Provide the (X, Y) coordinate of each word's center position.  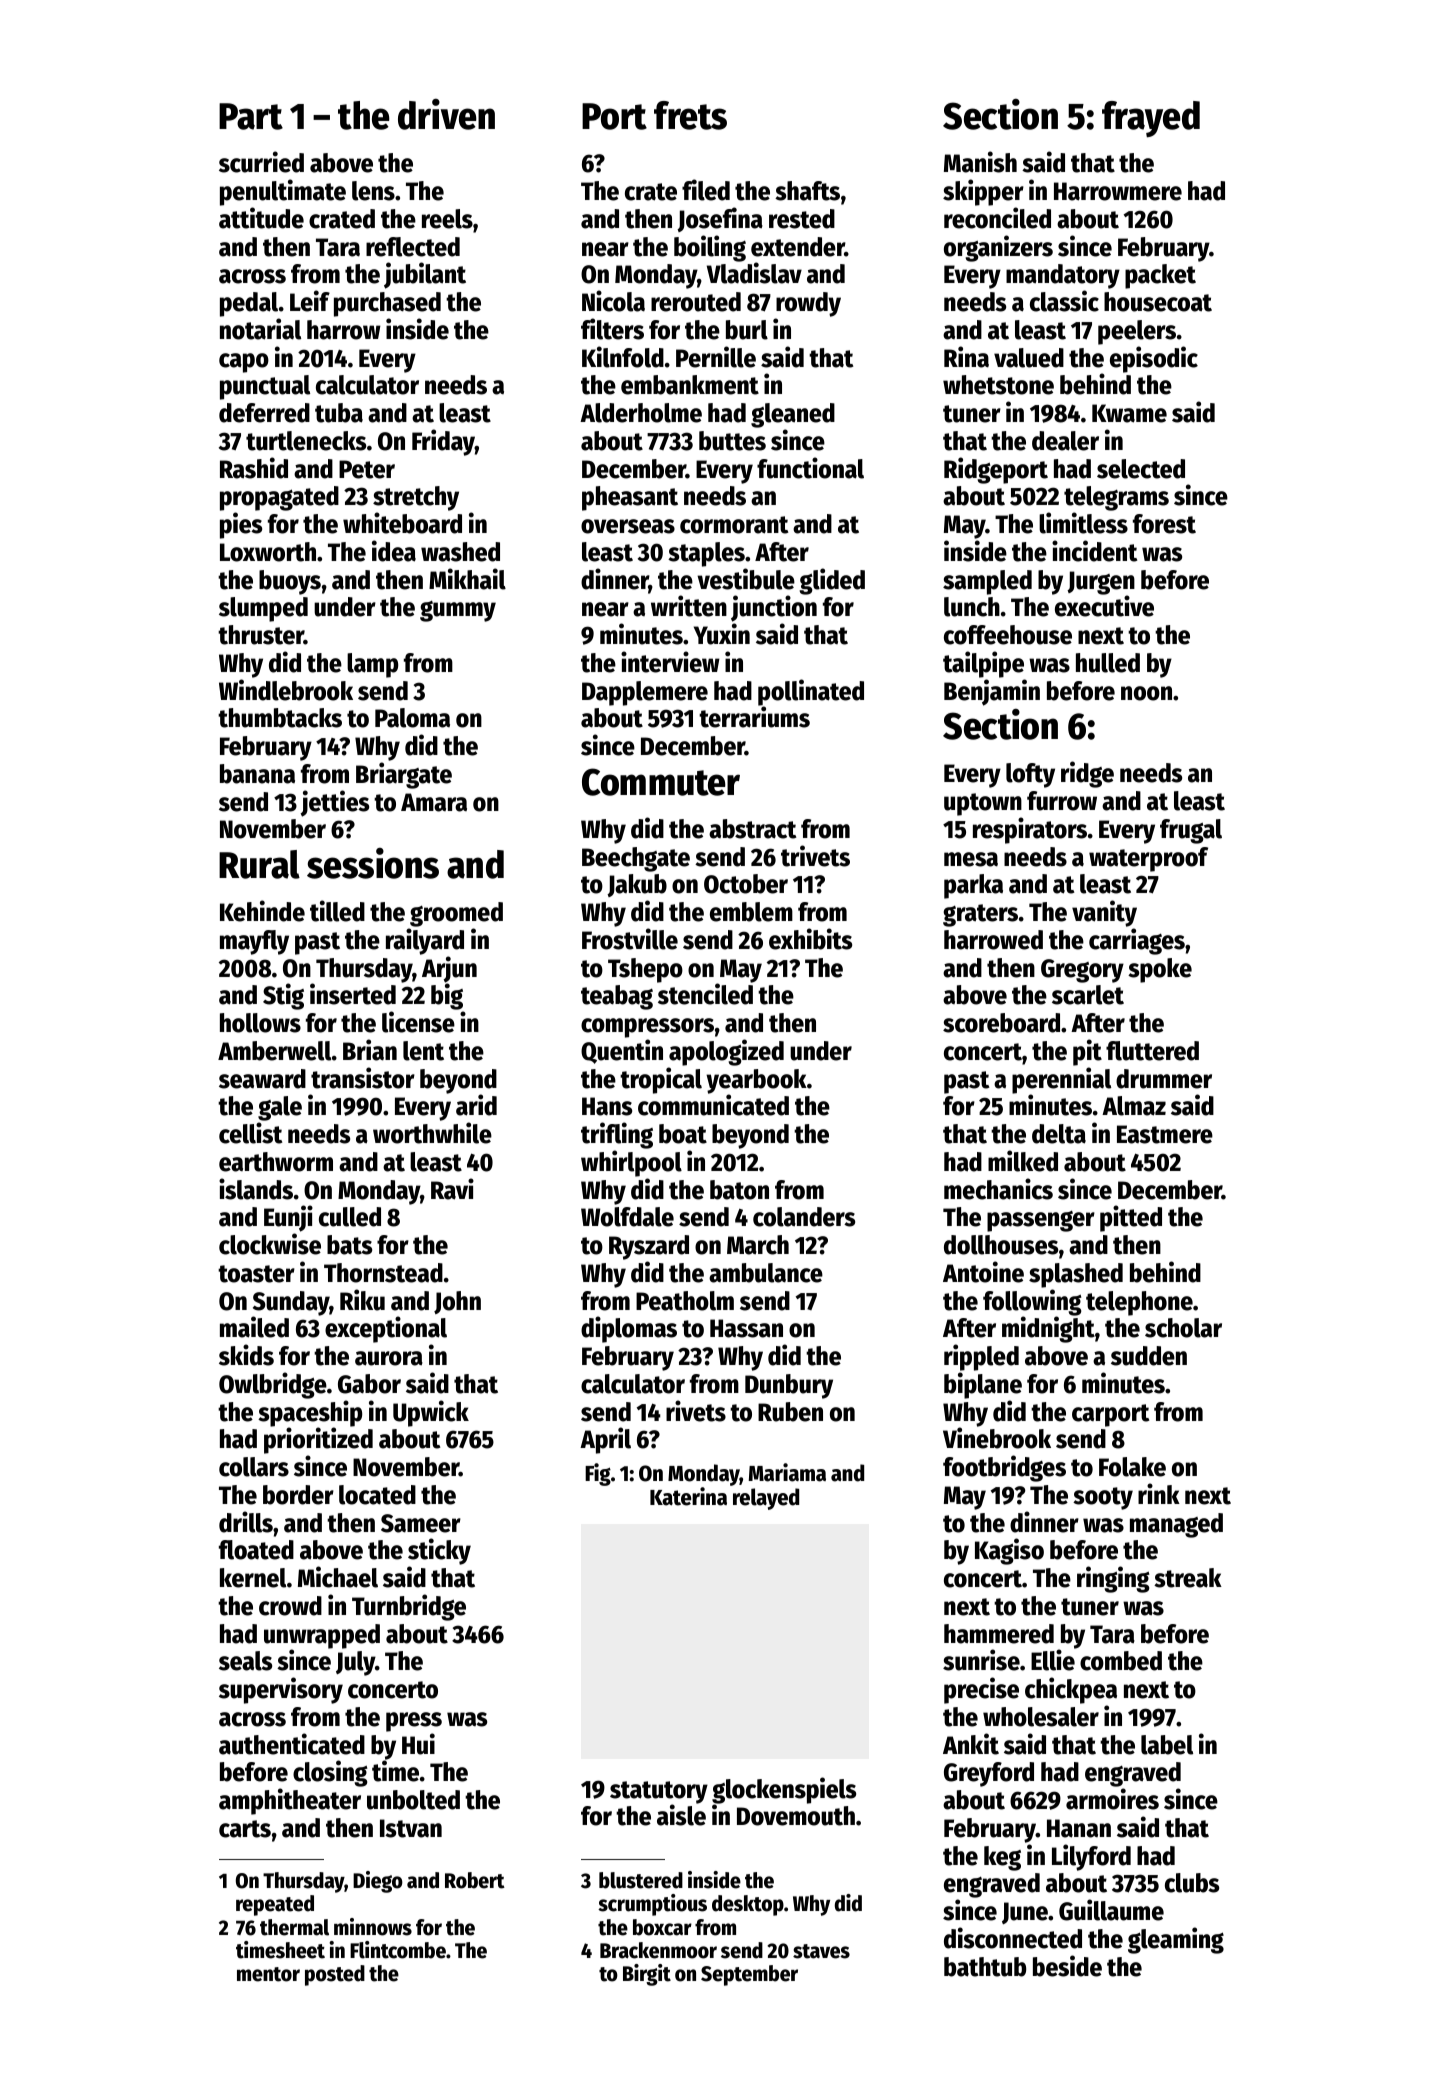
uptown (983, 804)
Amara (434, 802)
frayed (1151, 119)
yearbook (756, 1082)
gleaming (1176, 1940)
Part (251, 116)
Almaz (1134, 1106)
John (457, 1302)
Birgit (647, 1975)
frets (690, 115)
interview (670, 662)
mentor (268, 1974)
